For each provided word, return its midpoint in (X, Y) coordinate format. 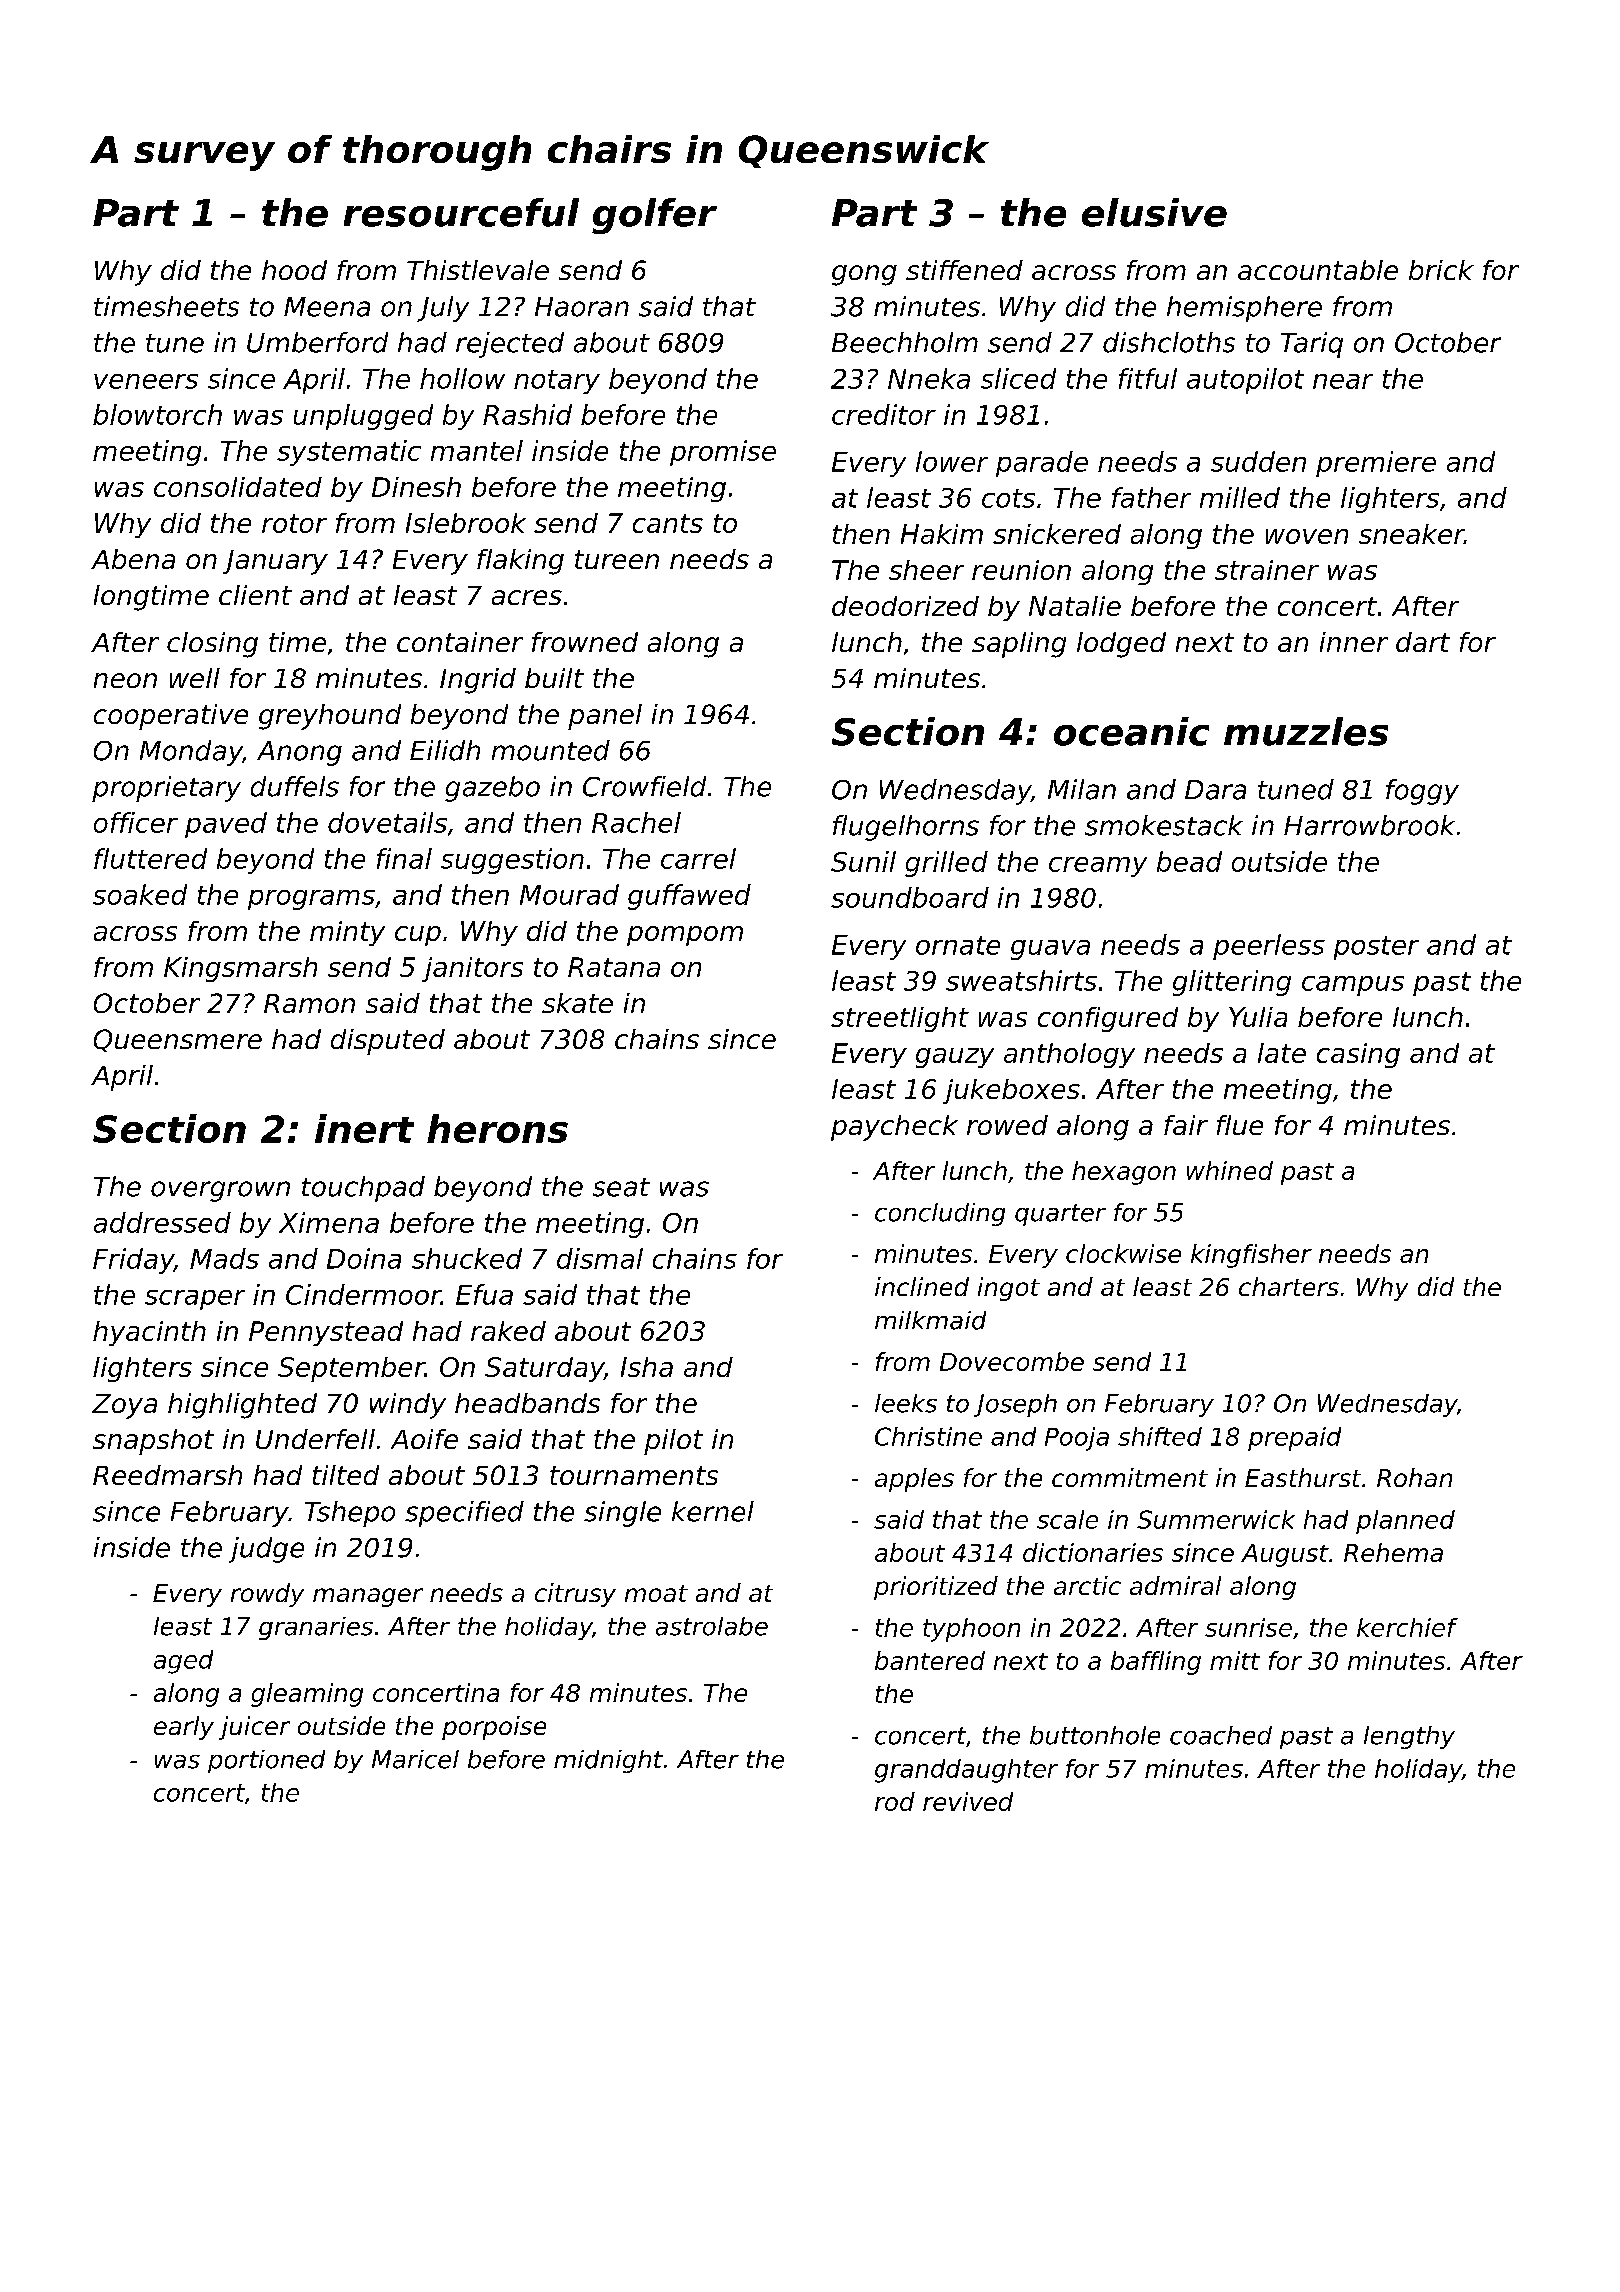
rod (895, 1801)
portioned (266, 1761)
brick (1441, 270)
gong (864, 275)
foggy (1422, 792)
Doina (364, 1258)
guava (1050, 950)
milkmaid (930, 1320)
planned (1405, 1522)
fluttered (150, 858)
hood (294, 270)
